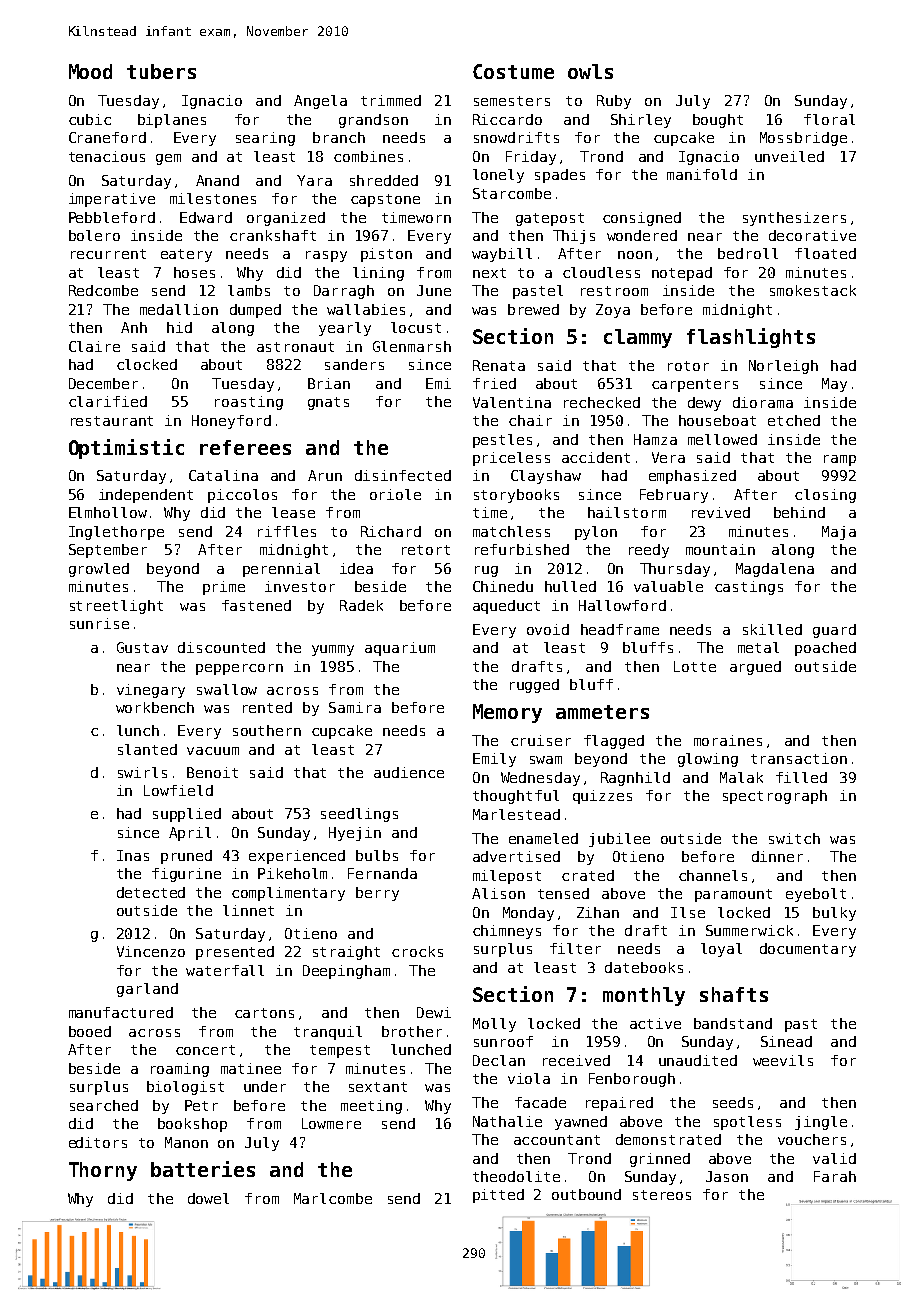 This screenshot has height=1308, width=924. What do you see at coordinates (835, 1176) in the screenshot?
I see `Farah` at bounding box center [835, 1176].
